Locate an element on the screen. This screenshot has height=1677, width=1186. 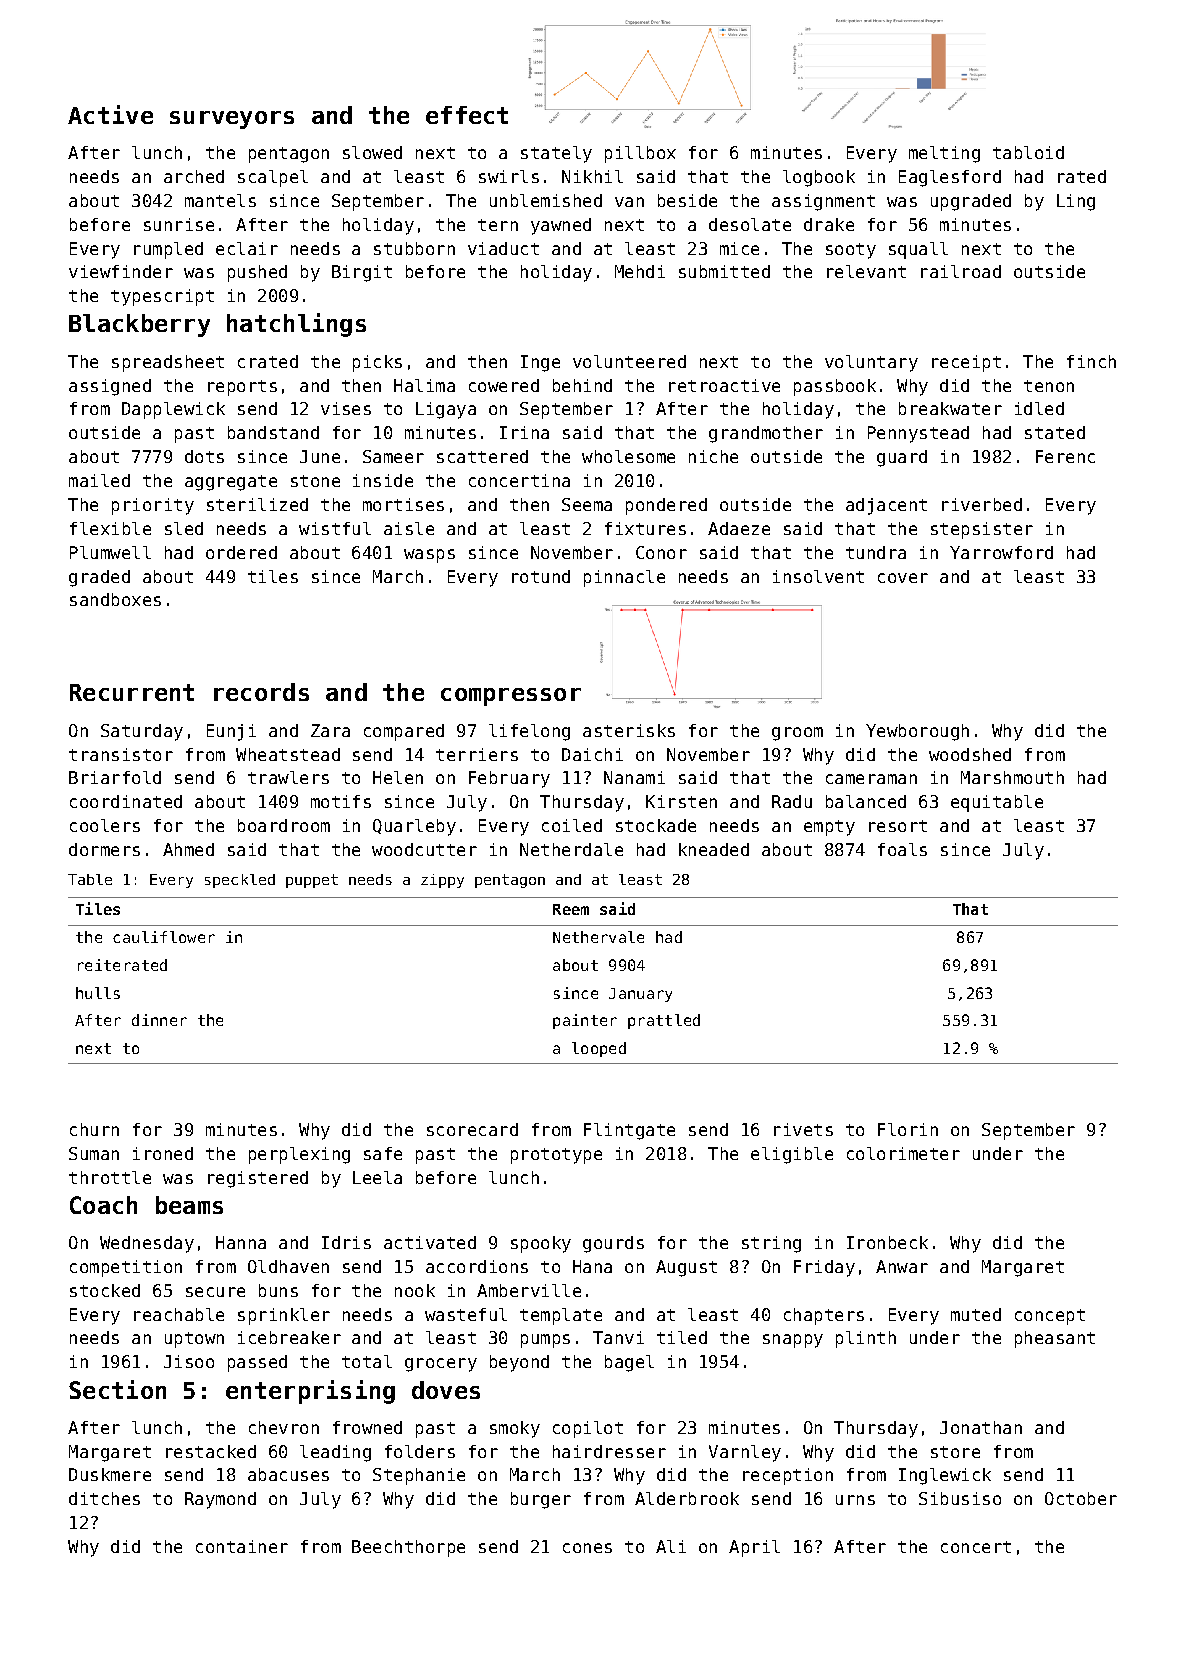
container is located at coordinates (242, 1546).
